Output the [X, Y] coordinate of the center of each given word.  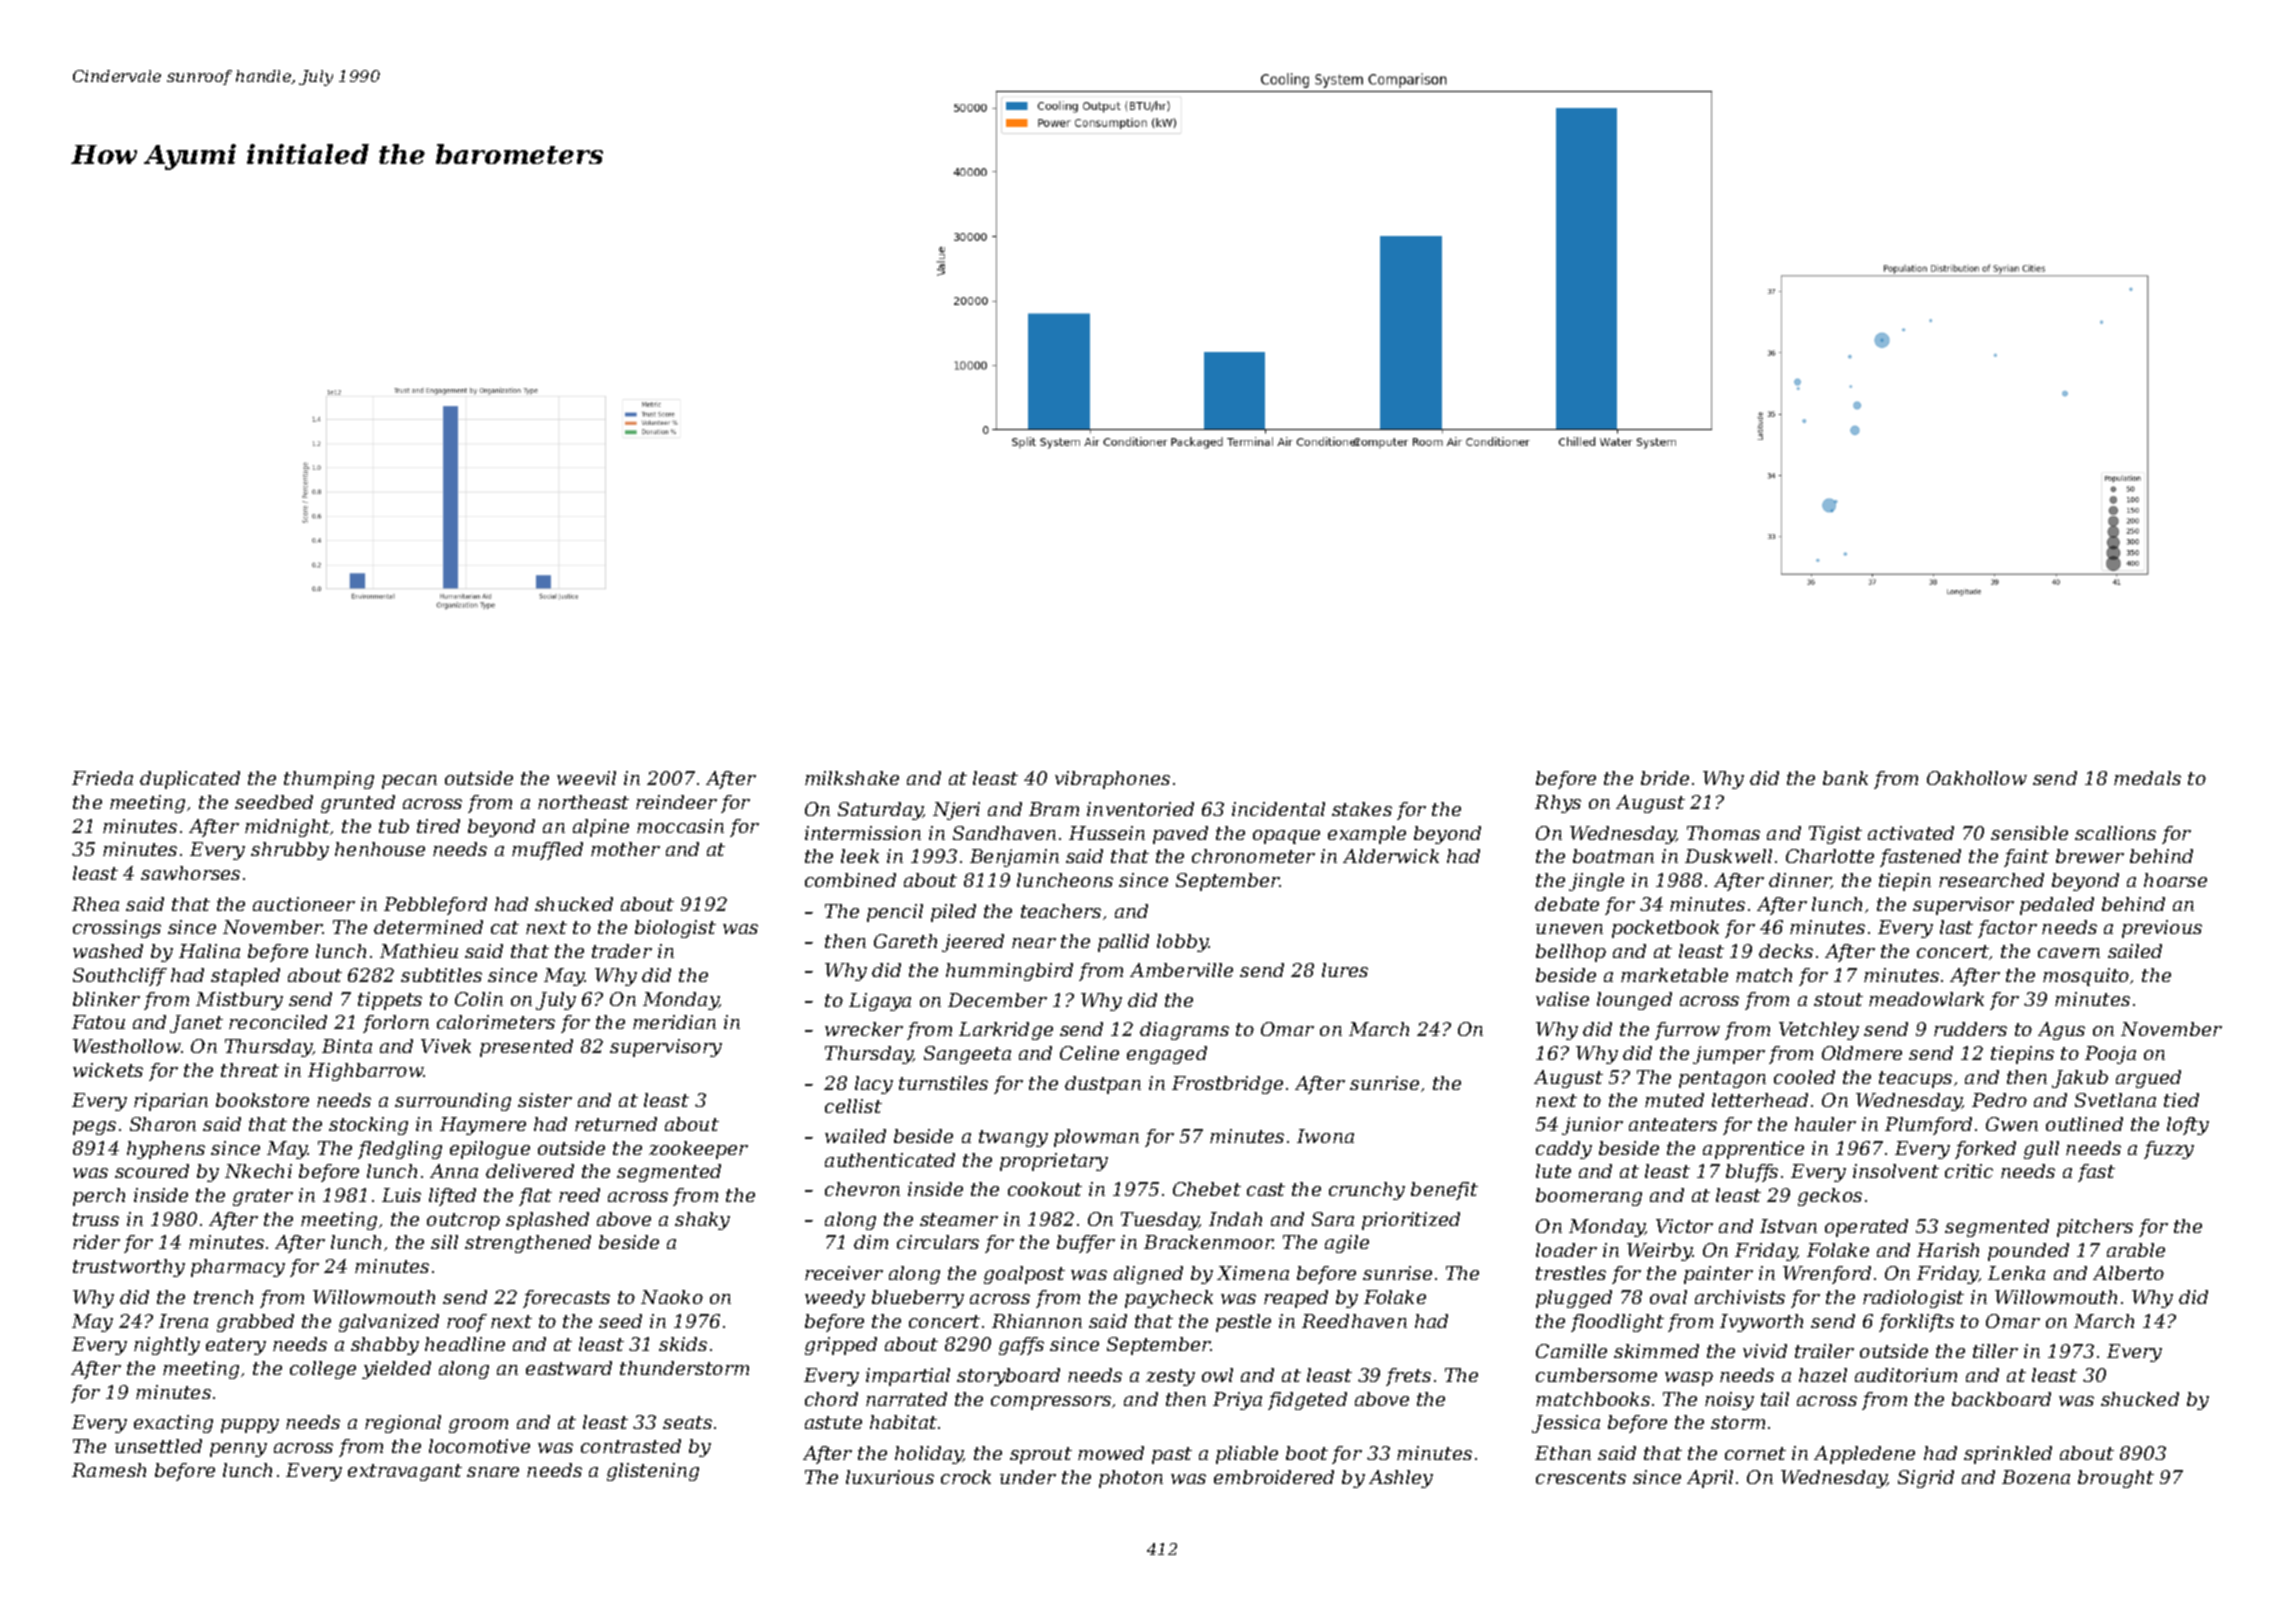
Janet [196, 1024]
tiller [1995, 1351]
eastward [569, 1368]
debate [1567, 904]
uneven [1569, 929]
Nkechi [258, 1171]
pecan [409, 782]
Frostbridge [1227, 1085]
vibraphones [1112, 780]
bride [1665, 778]
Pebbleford [435, 906]
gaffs [1021, 1346]
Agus [2061, 1031]
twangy [1013, 1138]
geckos [1830, 1197]
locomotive [479, 1446]
